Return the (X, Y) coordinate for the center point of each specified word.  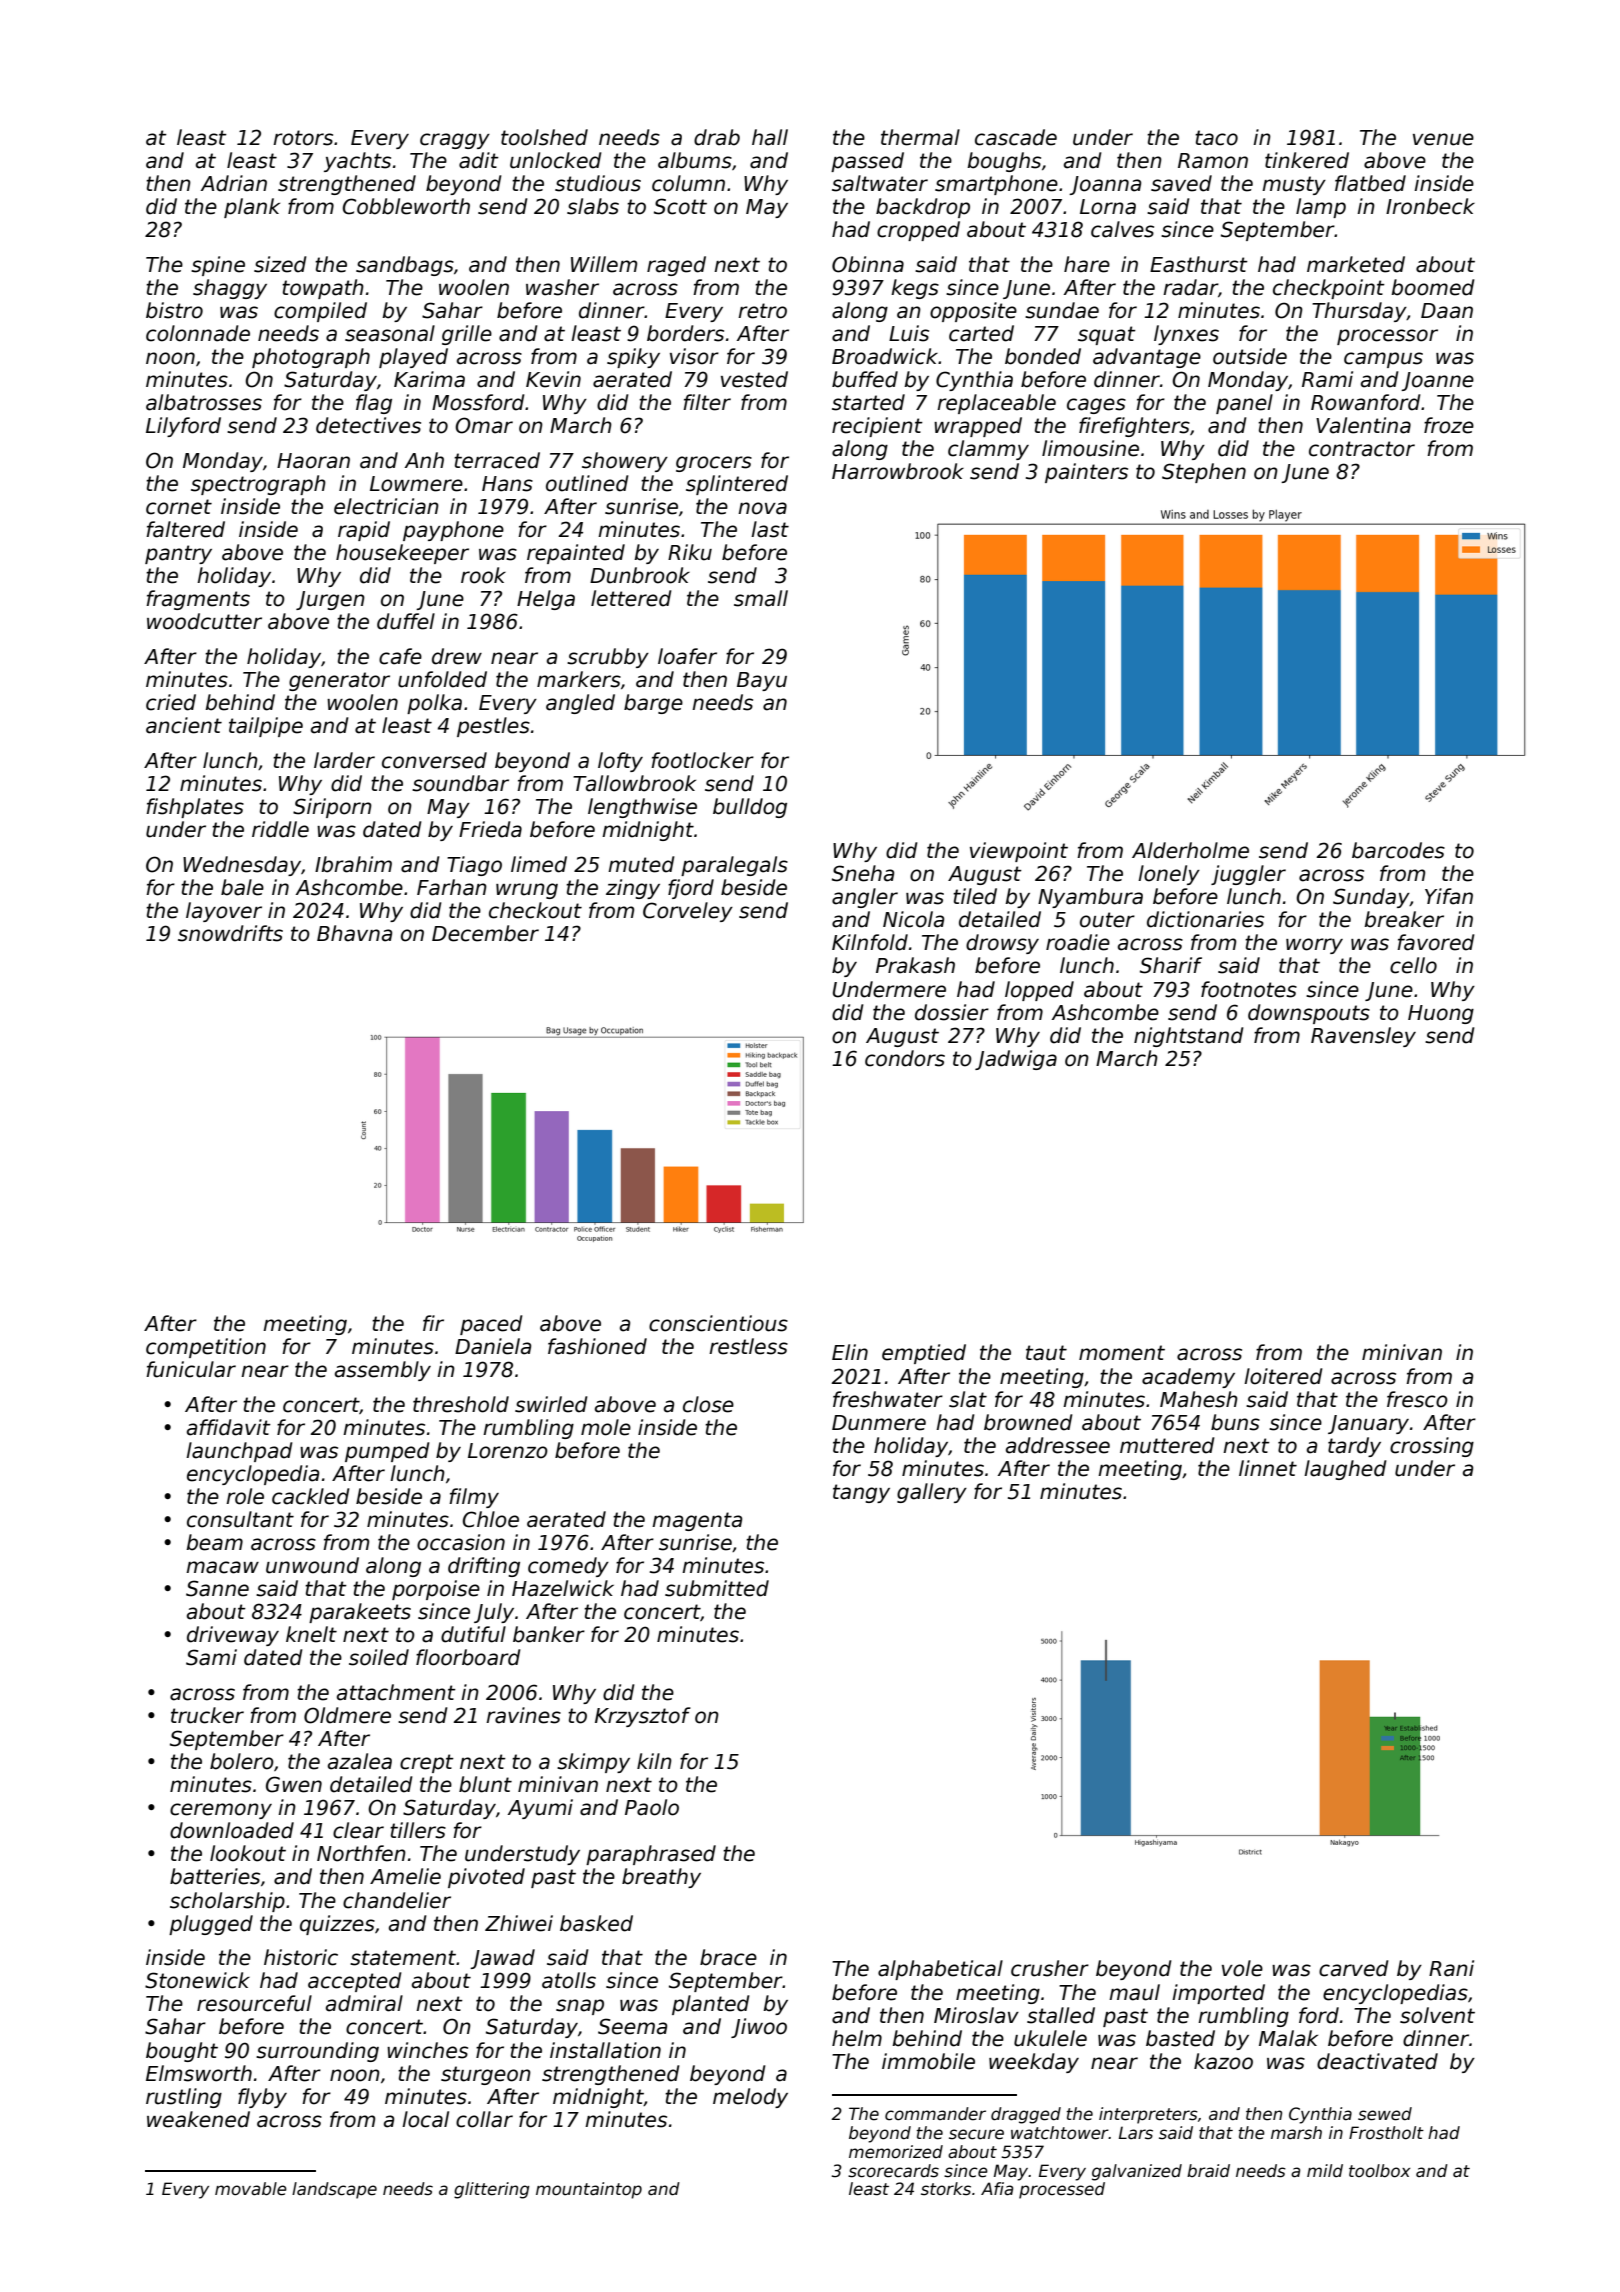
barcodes (1398, 850)
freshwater (888, 1399)
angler (865, 898)
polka (434, 704)
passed (867, 162)
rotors (303, 138)
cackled (311, 1496)
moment (1122, 1353)
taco (1216, 138)
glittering (492, 2190)
